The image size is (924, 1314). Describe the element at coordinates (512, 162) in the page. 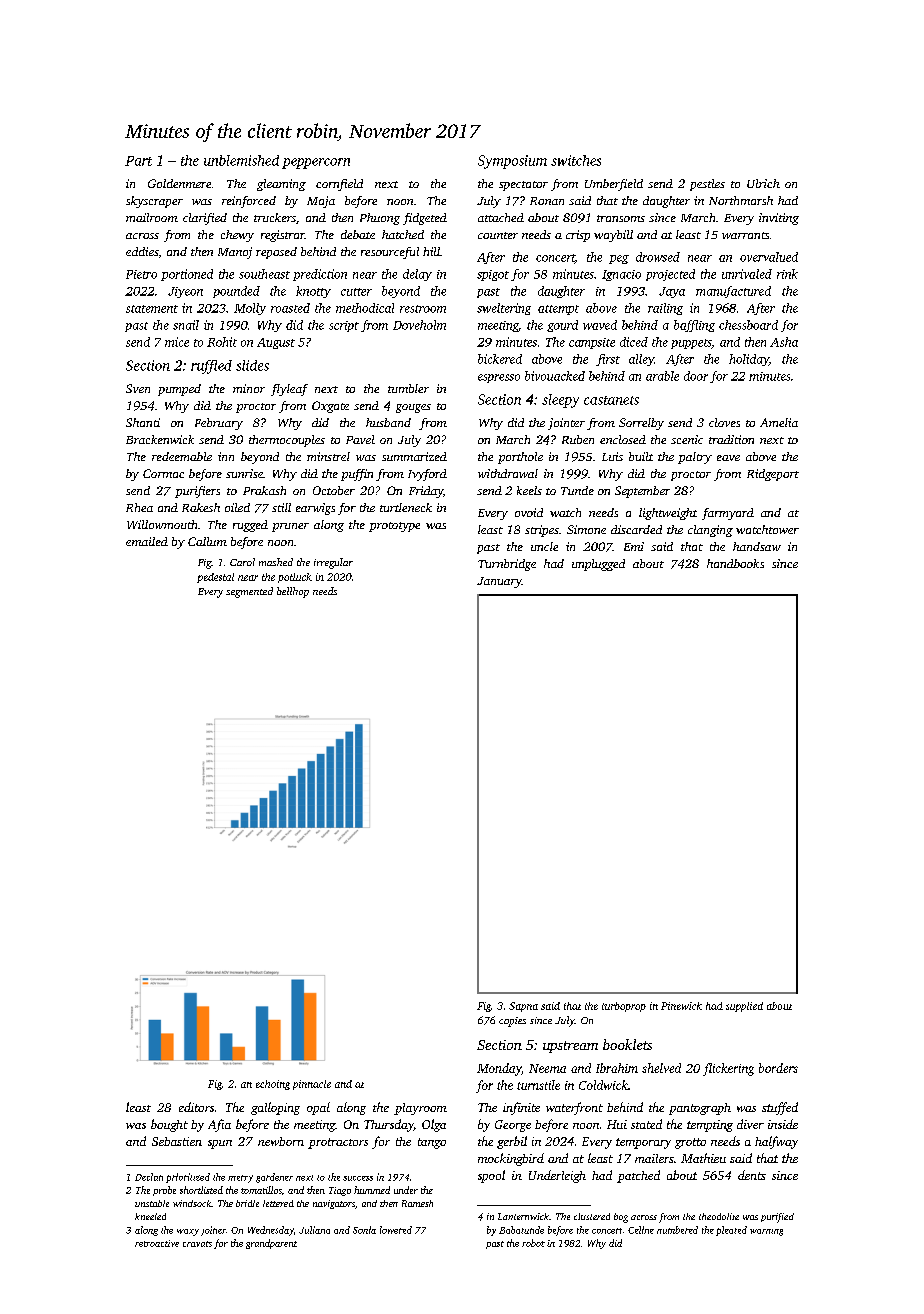

I see `Symposium` at that location.
